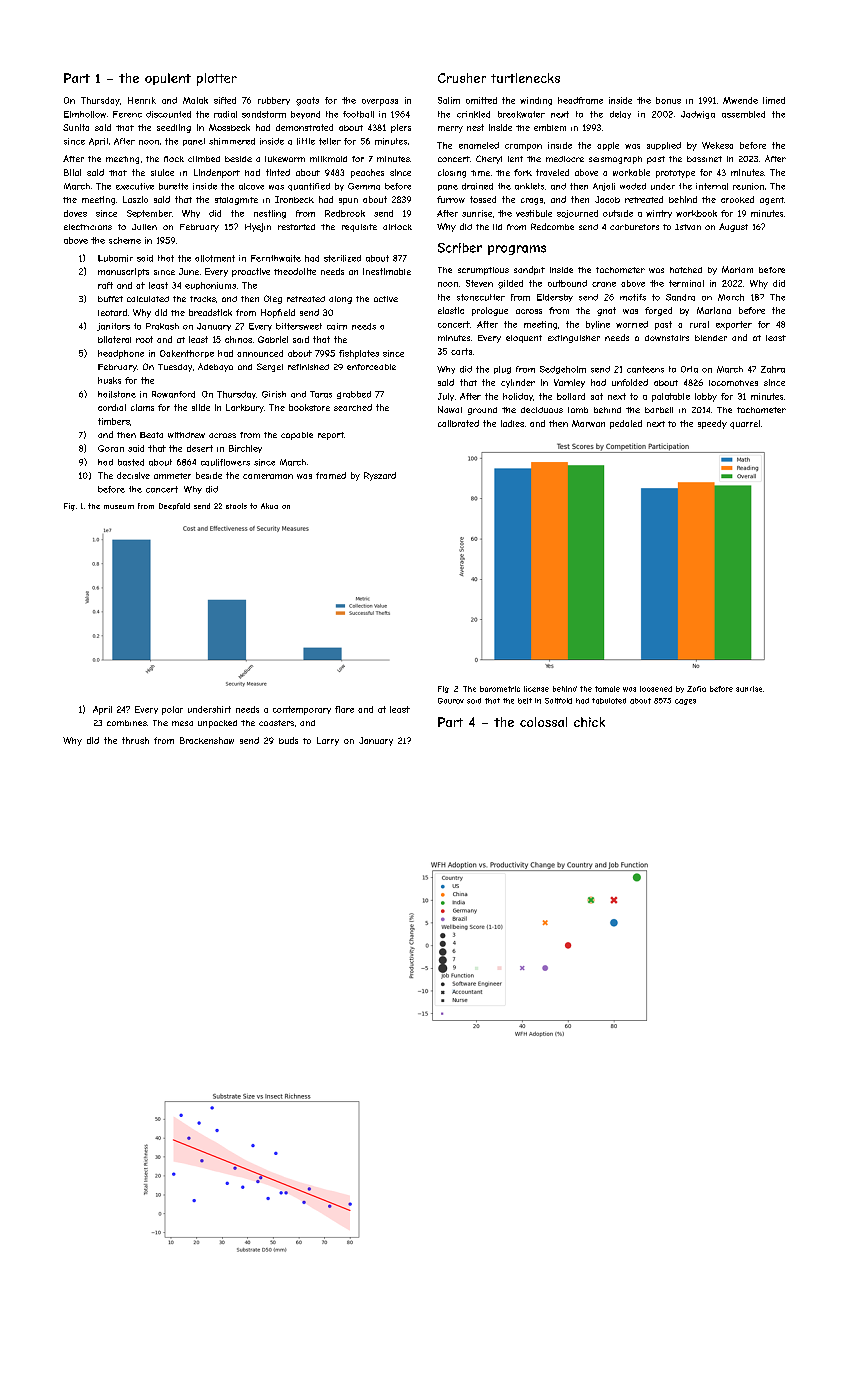 This screenshot has width=849, height=1400. Describe the element at coordinates (685, 702) in the screenshot. I see `cages` at that location.
